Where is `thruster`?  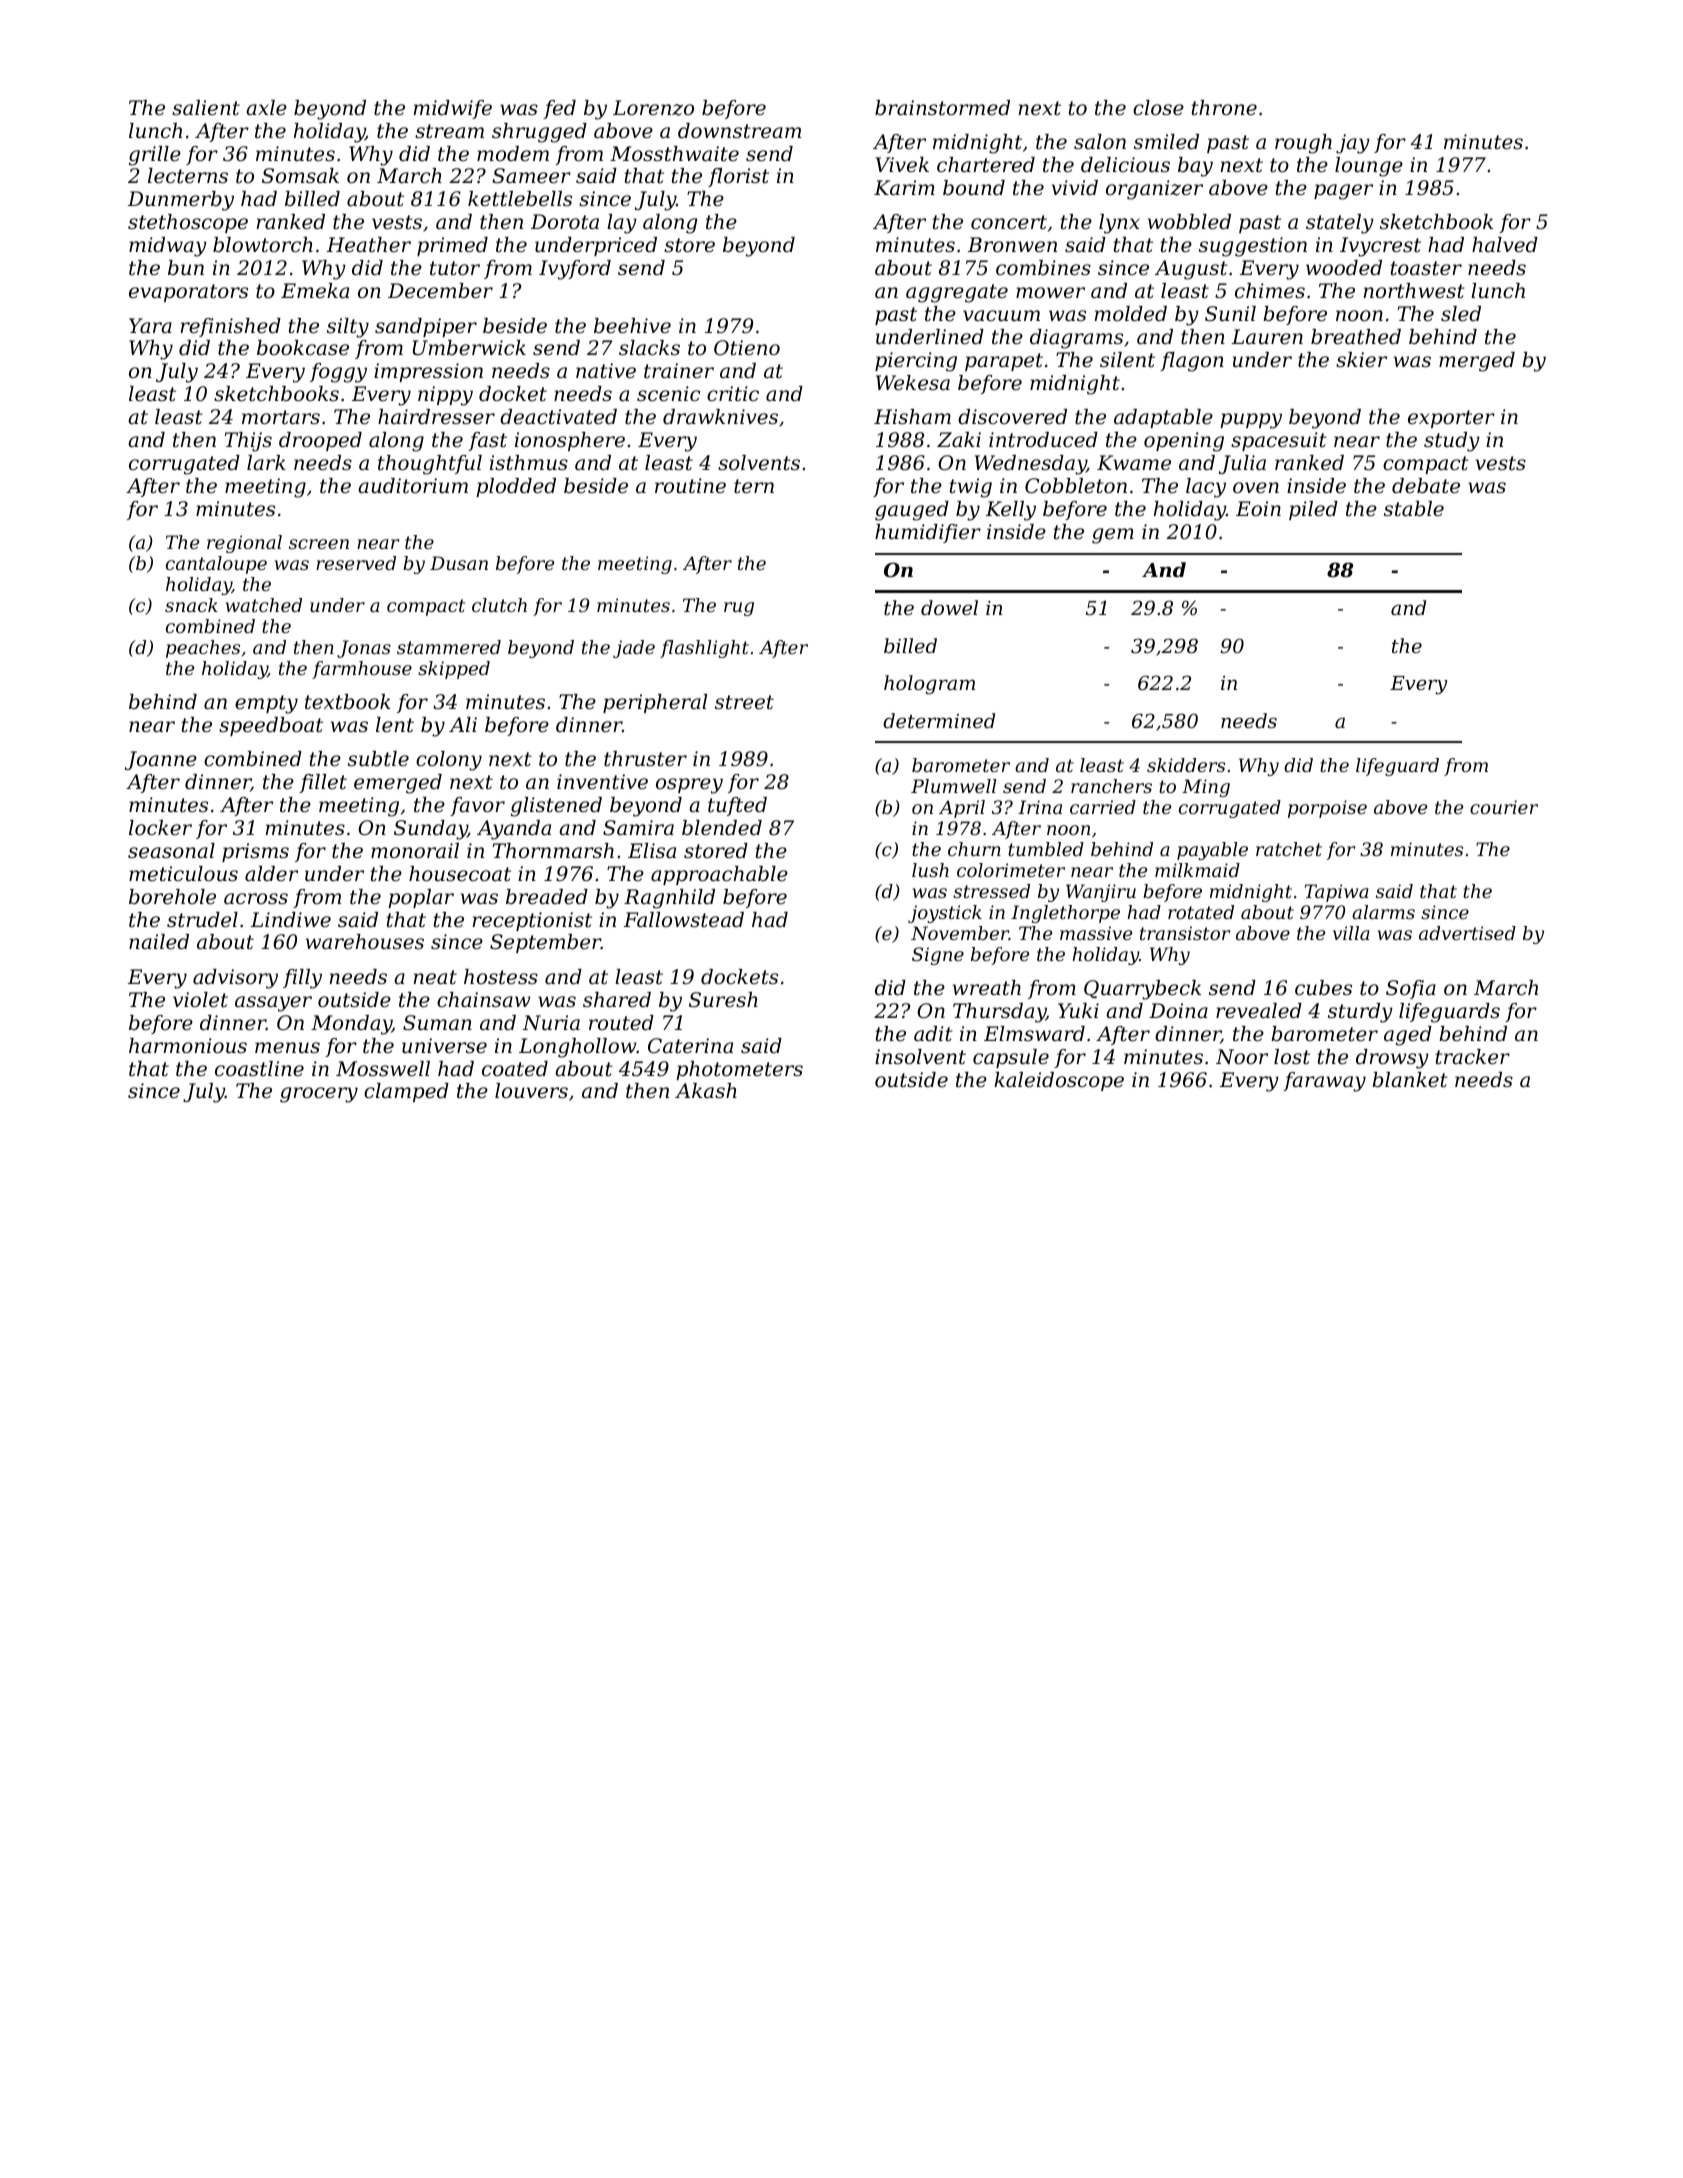
thruster is located at coordinates (645, 759).
